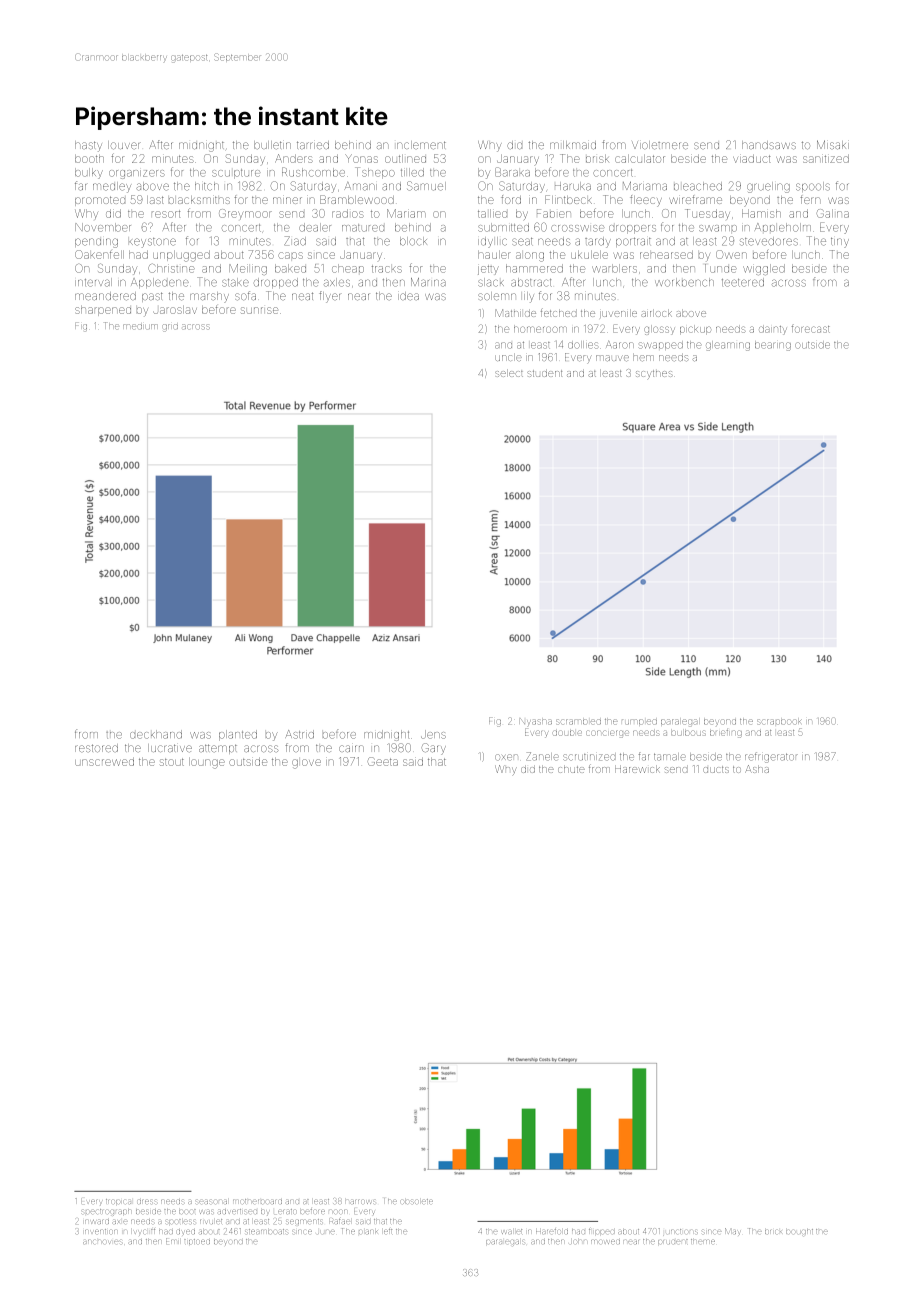  I want to click on select, so click(509, 373).
